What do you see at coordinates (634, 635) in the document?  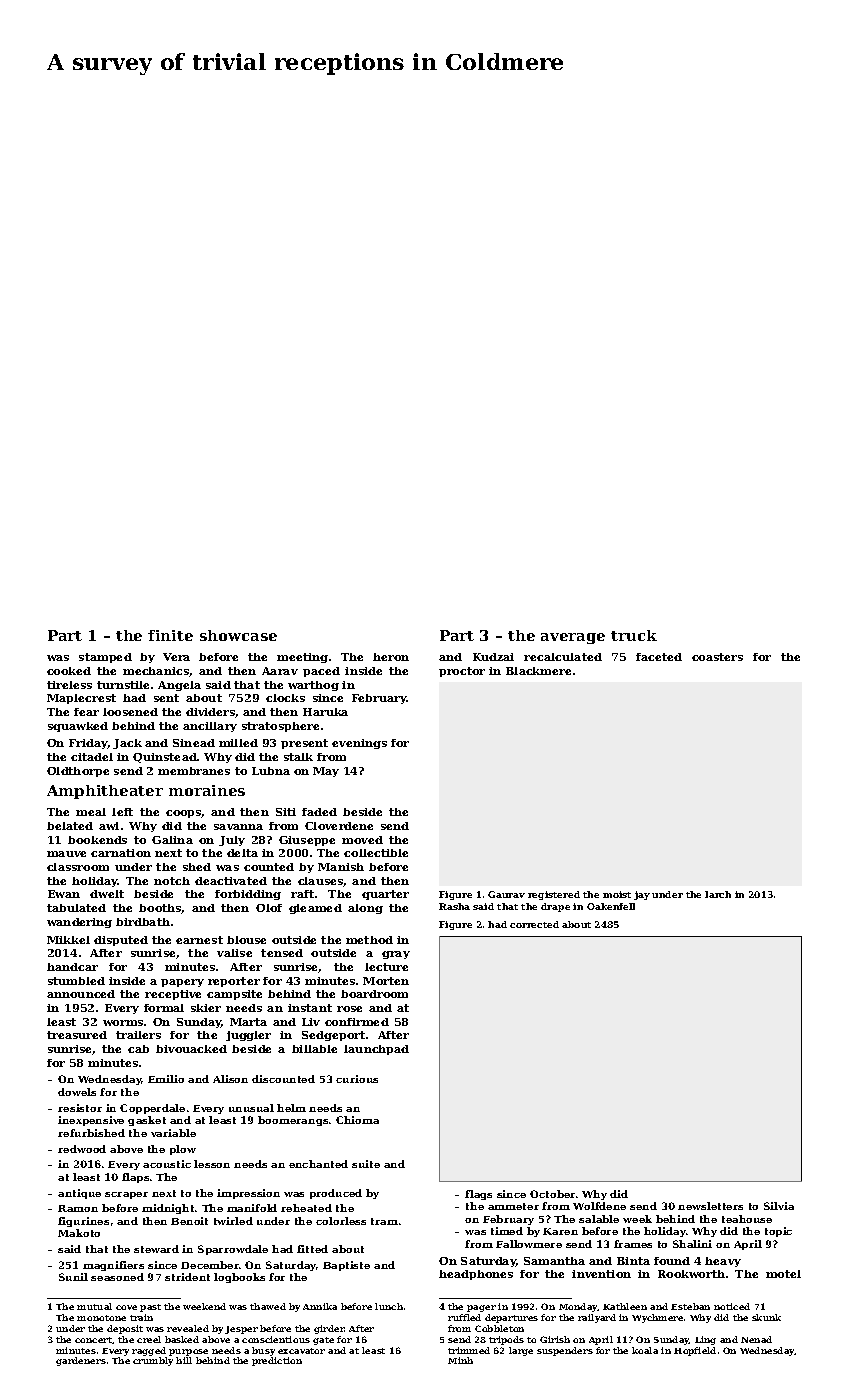 I see `truck` at bounding box center [634, 635].
